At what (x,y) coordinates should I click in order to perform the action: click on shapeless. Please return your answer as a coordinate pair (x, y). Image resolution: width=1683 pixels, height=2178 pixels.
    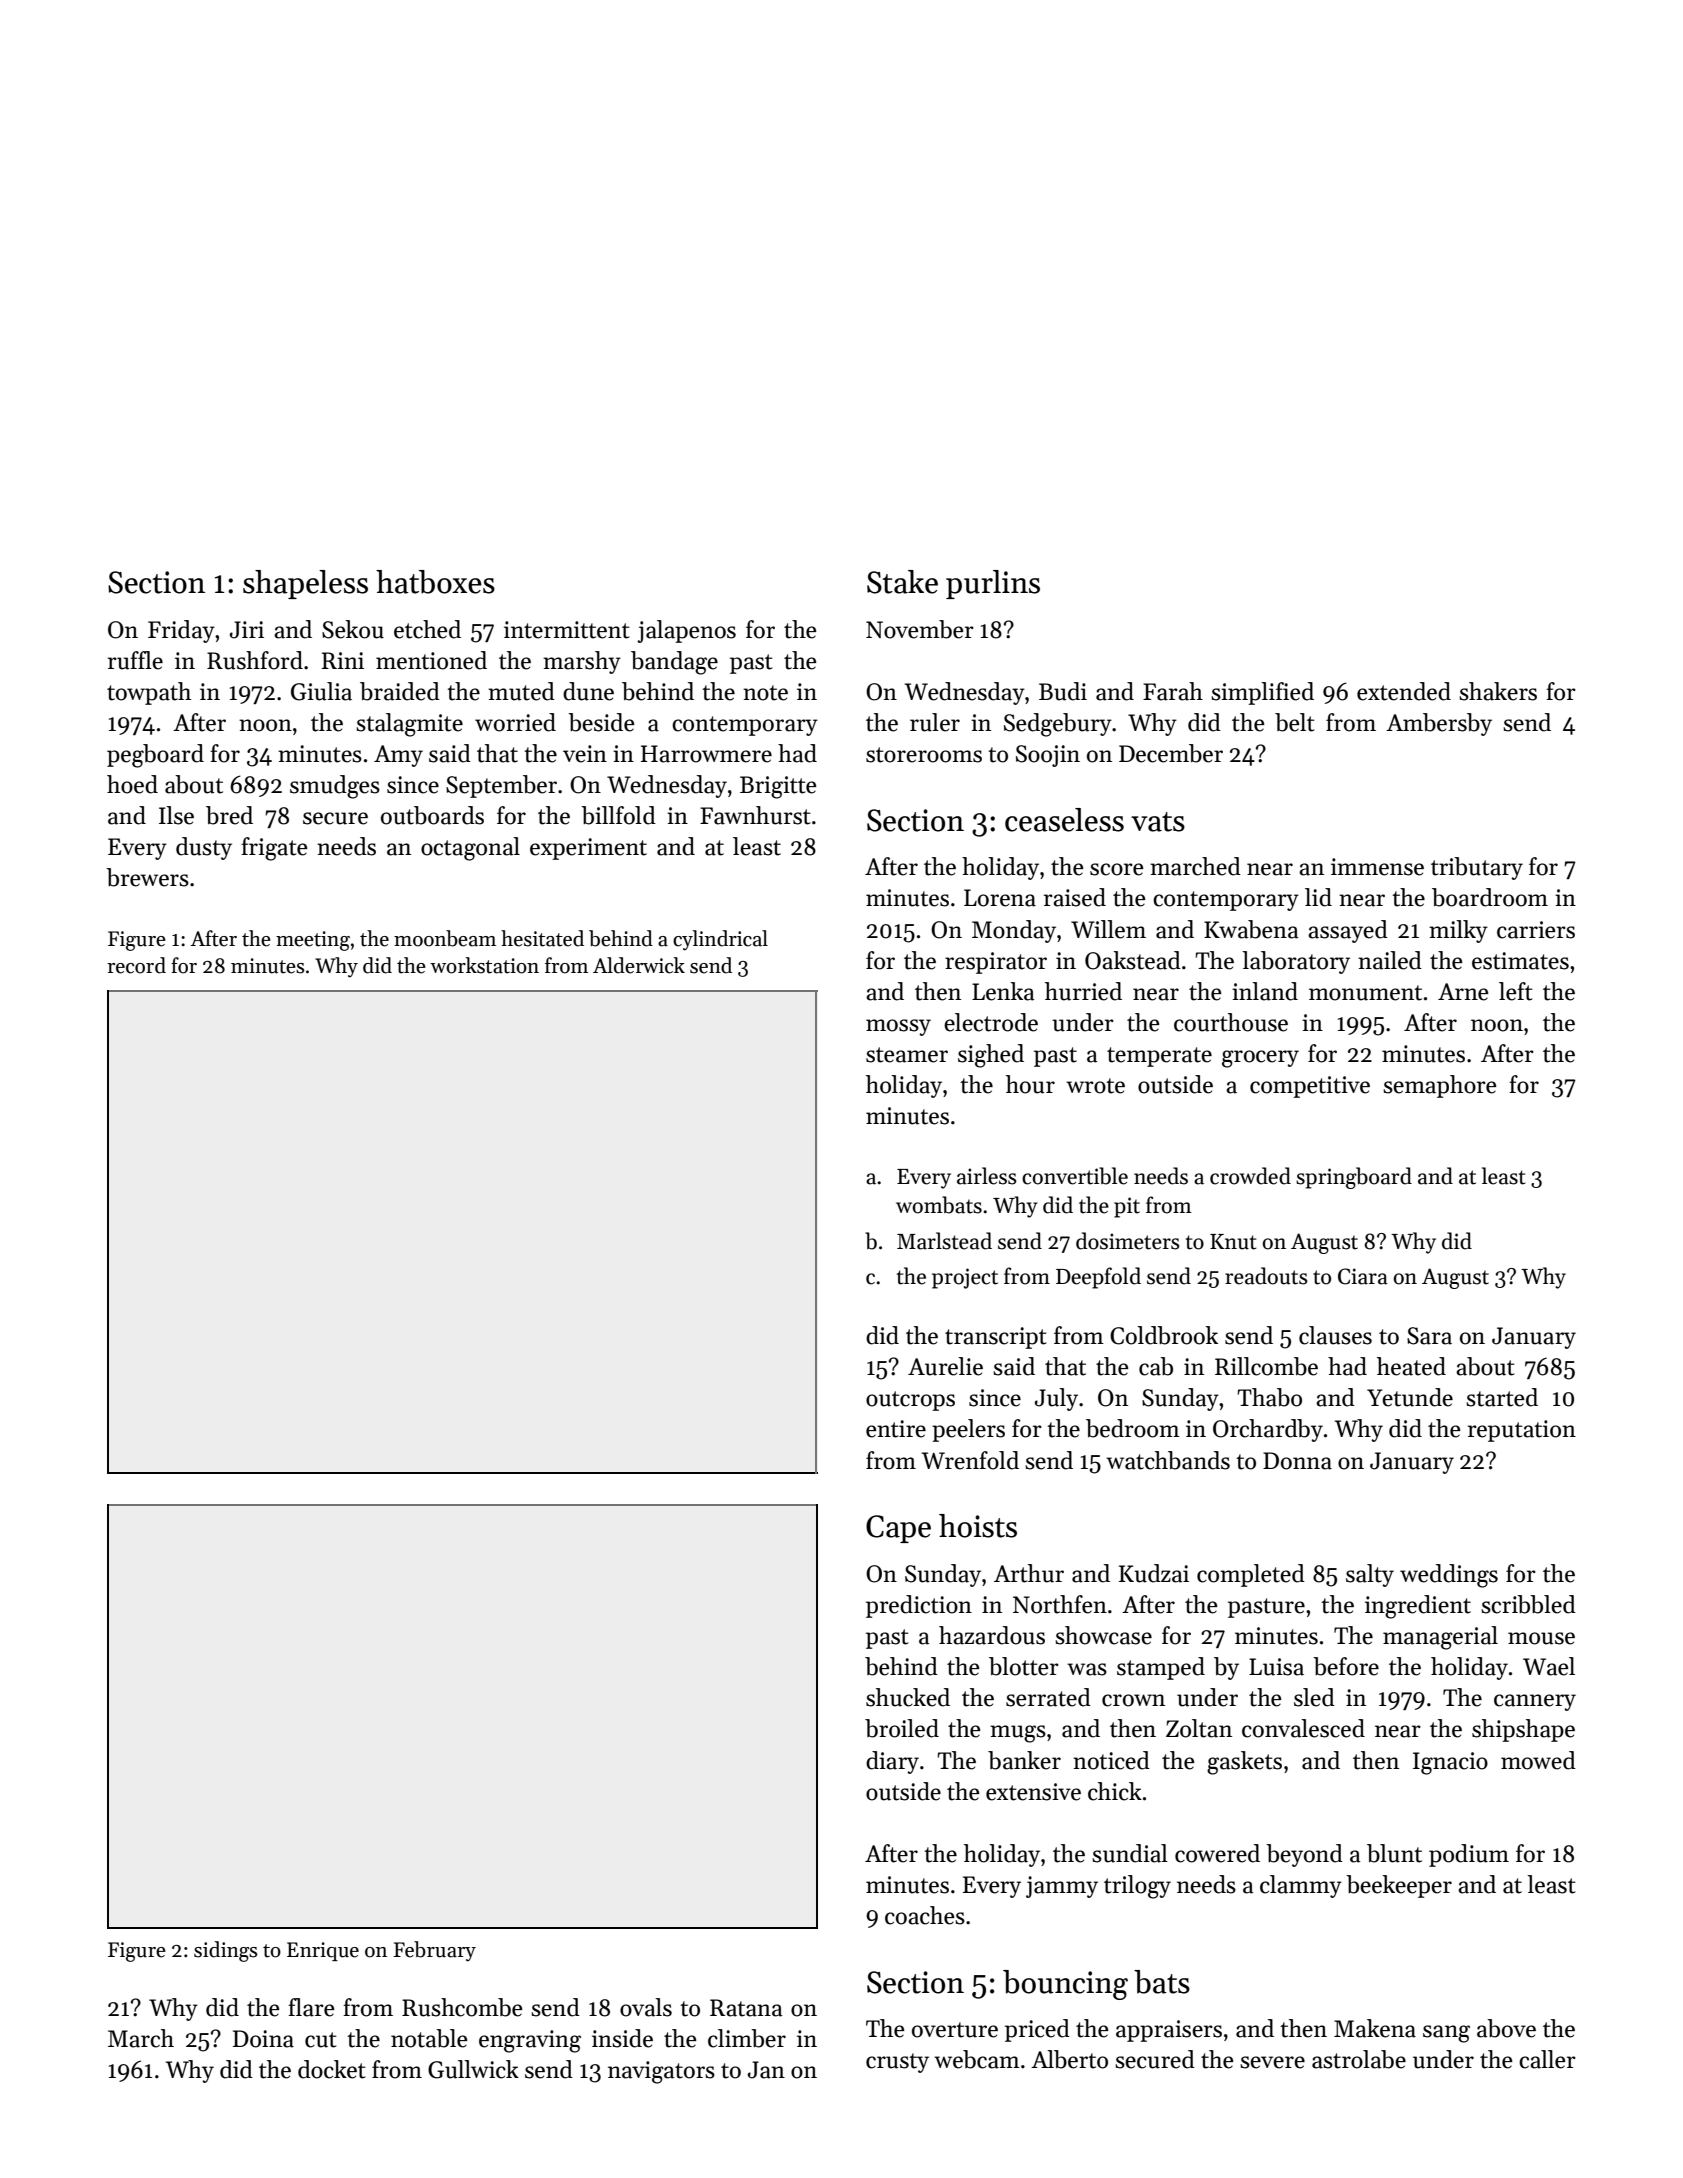
    Looking at the image, I should click on (305, 584).
